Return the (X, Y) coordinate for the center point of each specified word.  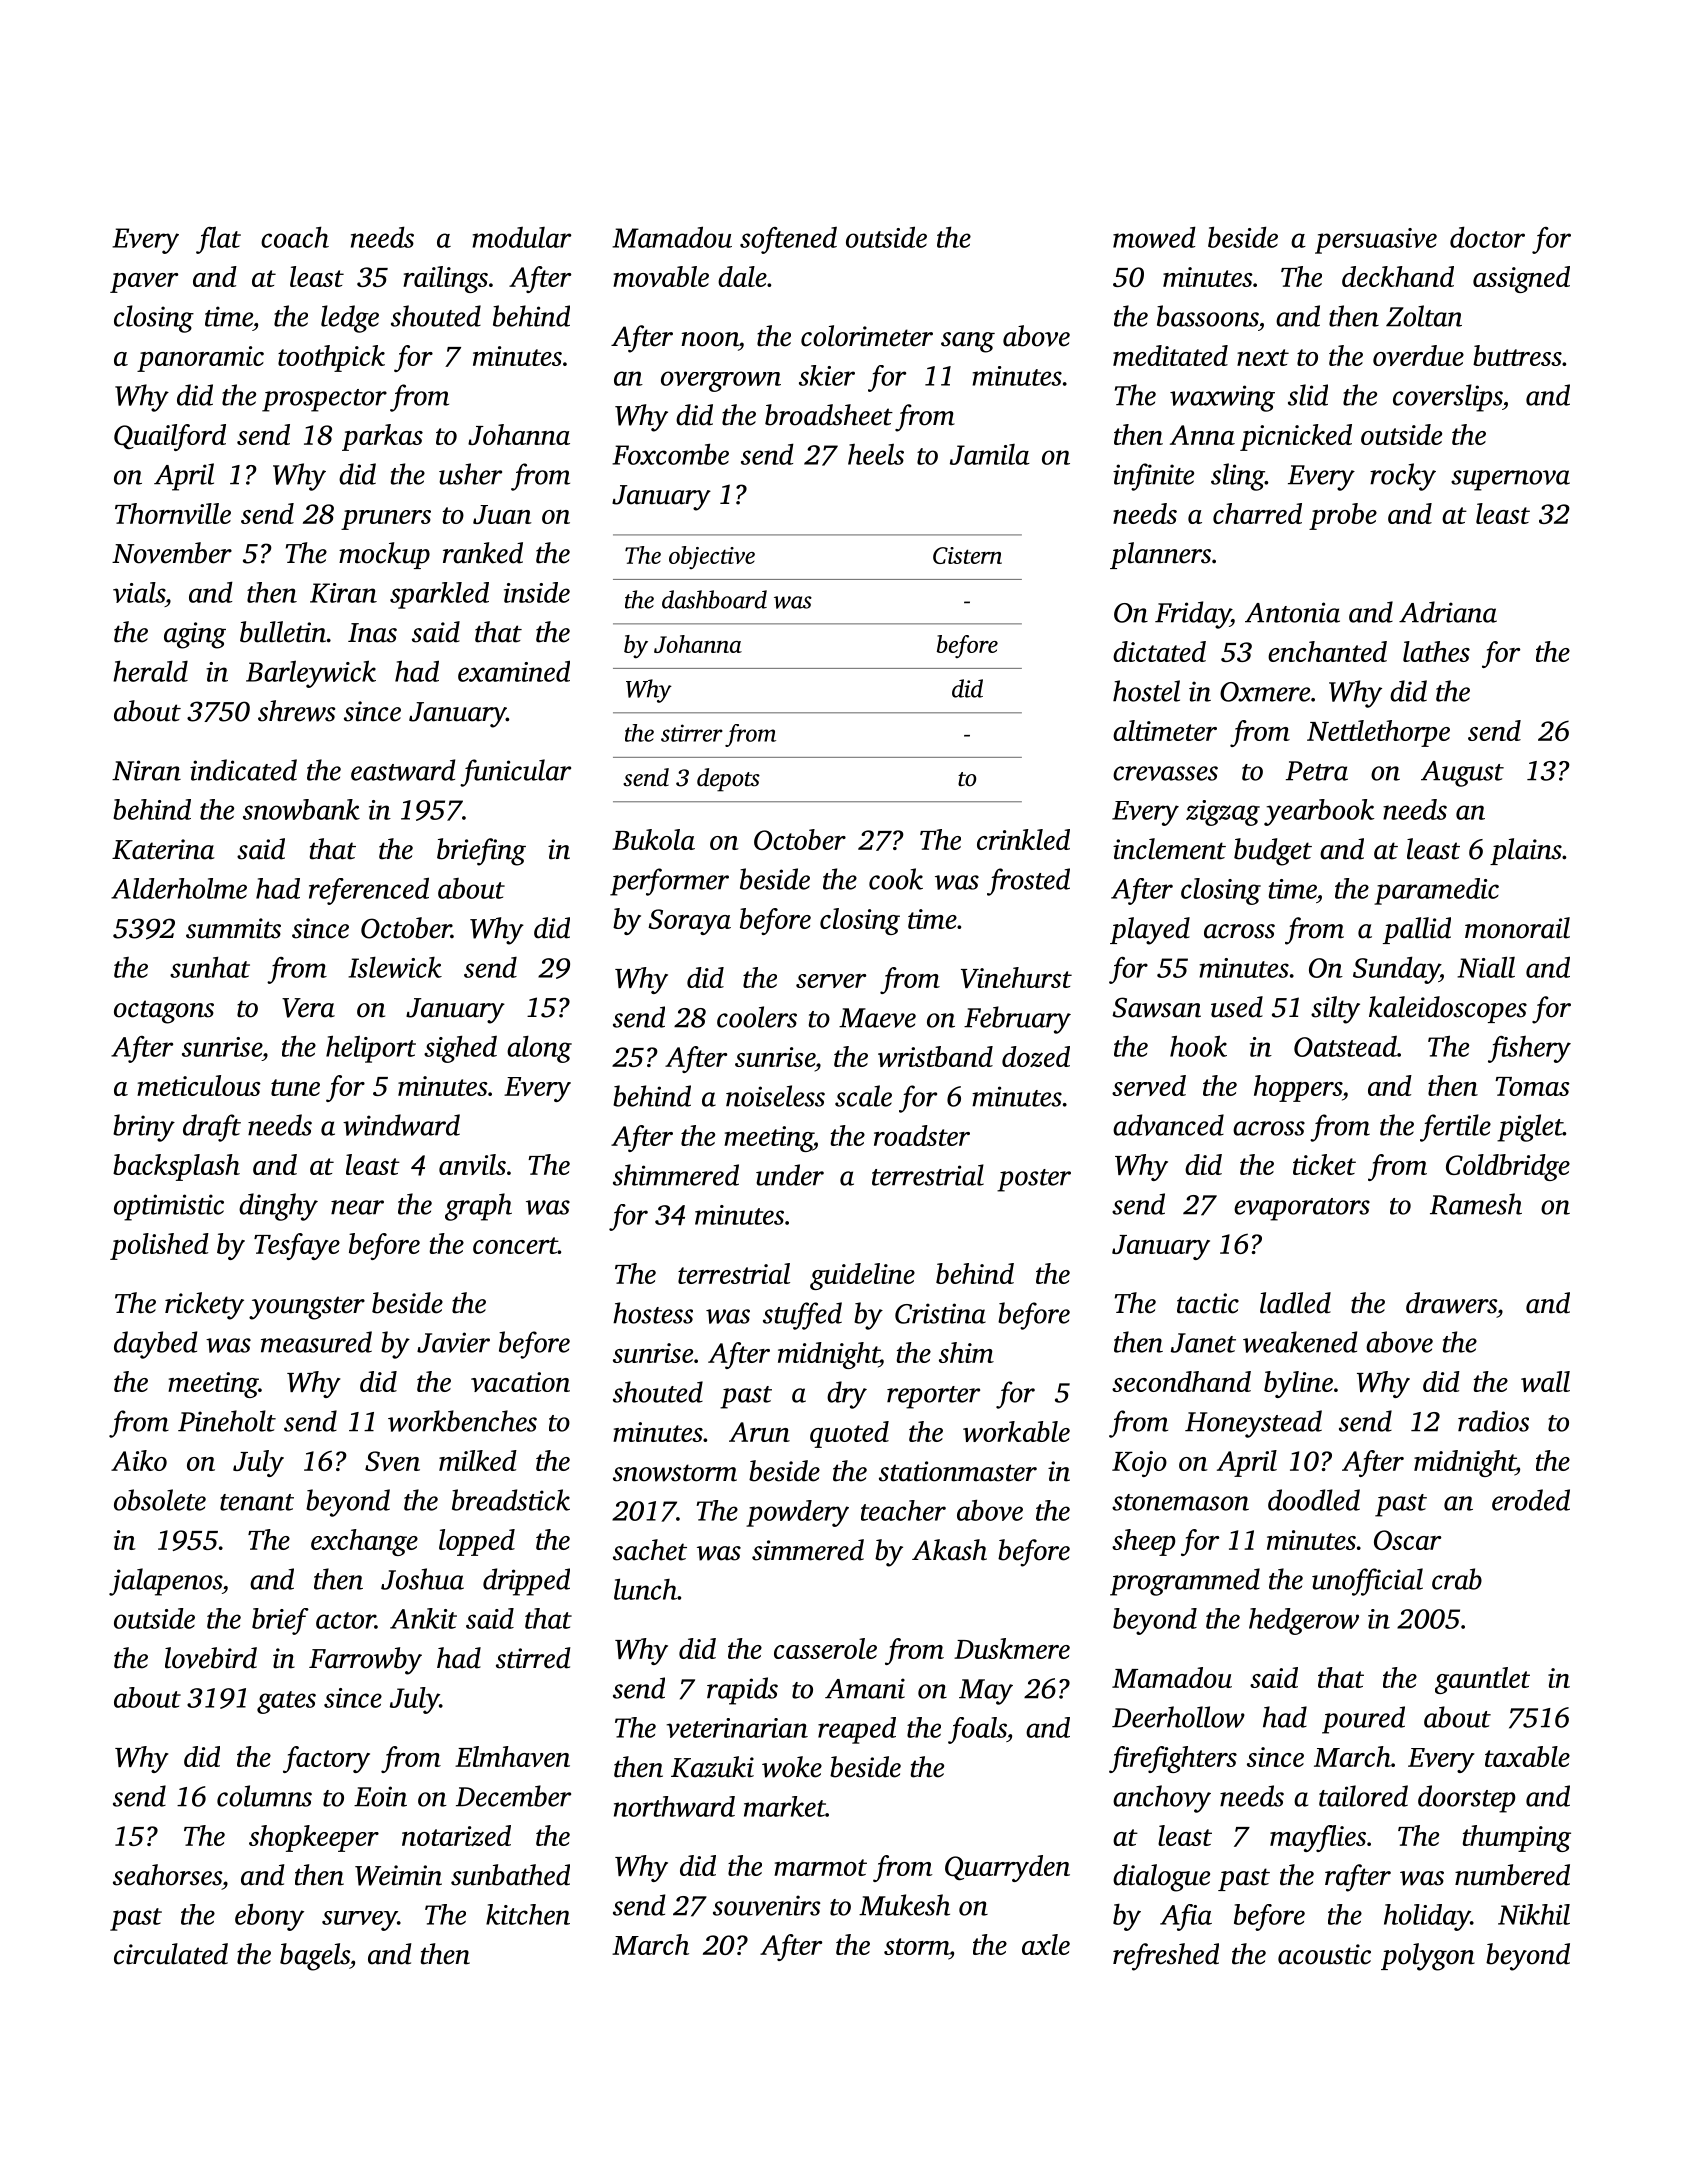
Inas (372, 633)
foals (977, 1730)
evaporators (1302, 1209)
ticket (1324, 1164)
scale (863, 1096)
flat (218, 240)
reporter (933, 1397)
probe (1343, 516)
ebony (269, 1917)
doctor (1487, 237)
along (539, 1049)
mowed (1154, 237)
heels (876, 454)
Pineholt (227, 1421)
